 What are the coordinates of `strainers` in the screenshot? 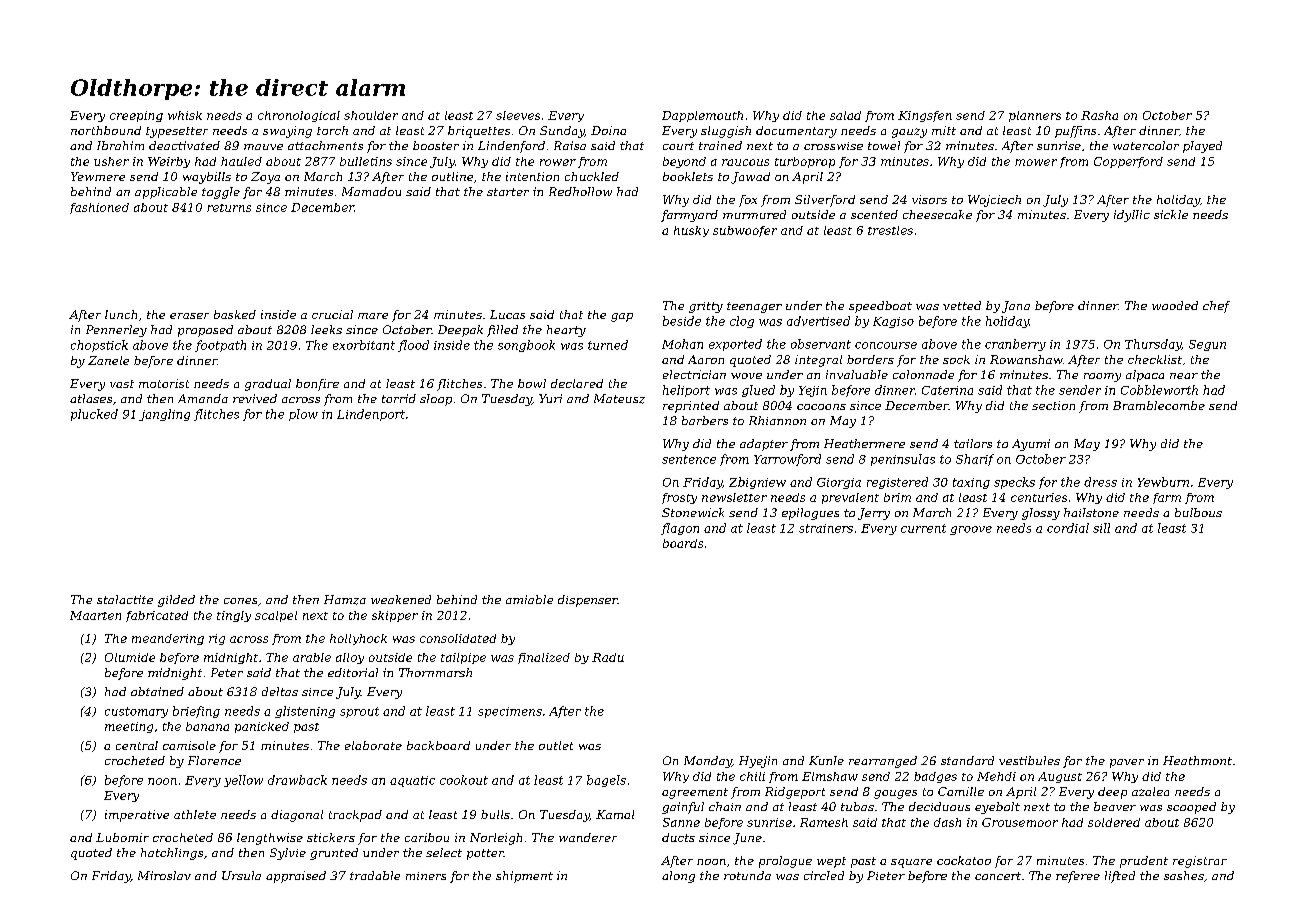 It's located at (826, 528).
